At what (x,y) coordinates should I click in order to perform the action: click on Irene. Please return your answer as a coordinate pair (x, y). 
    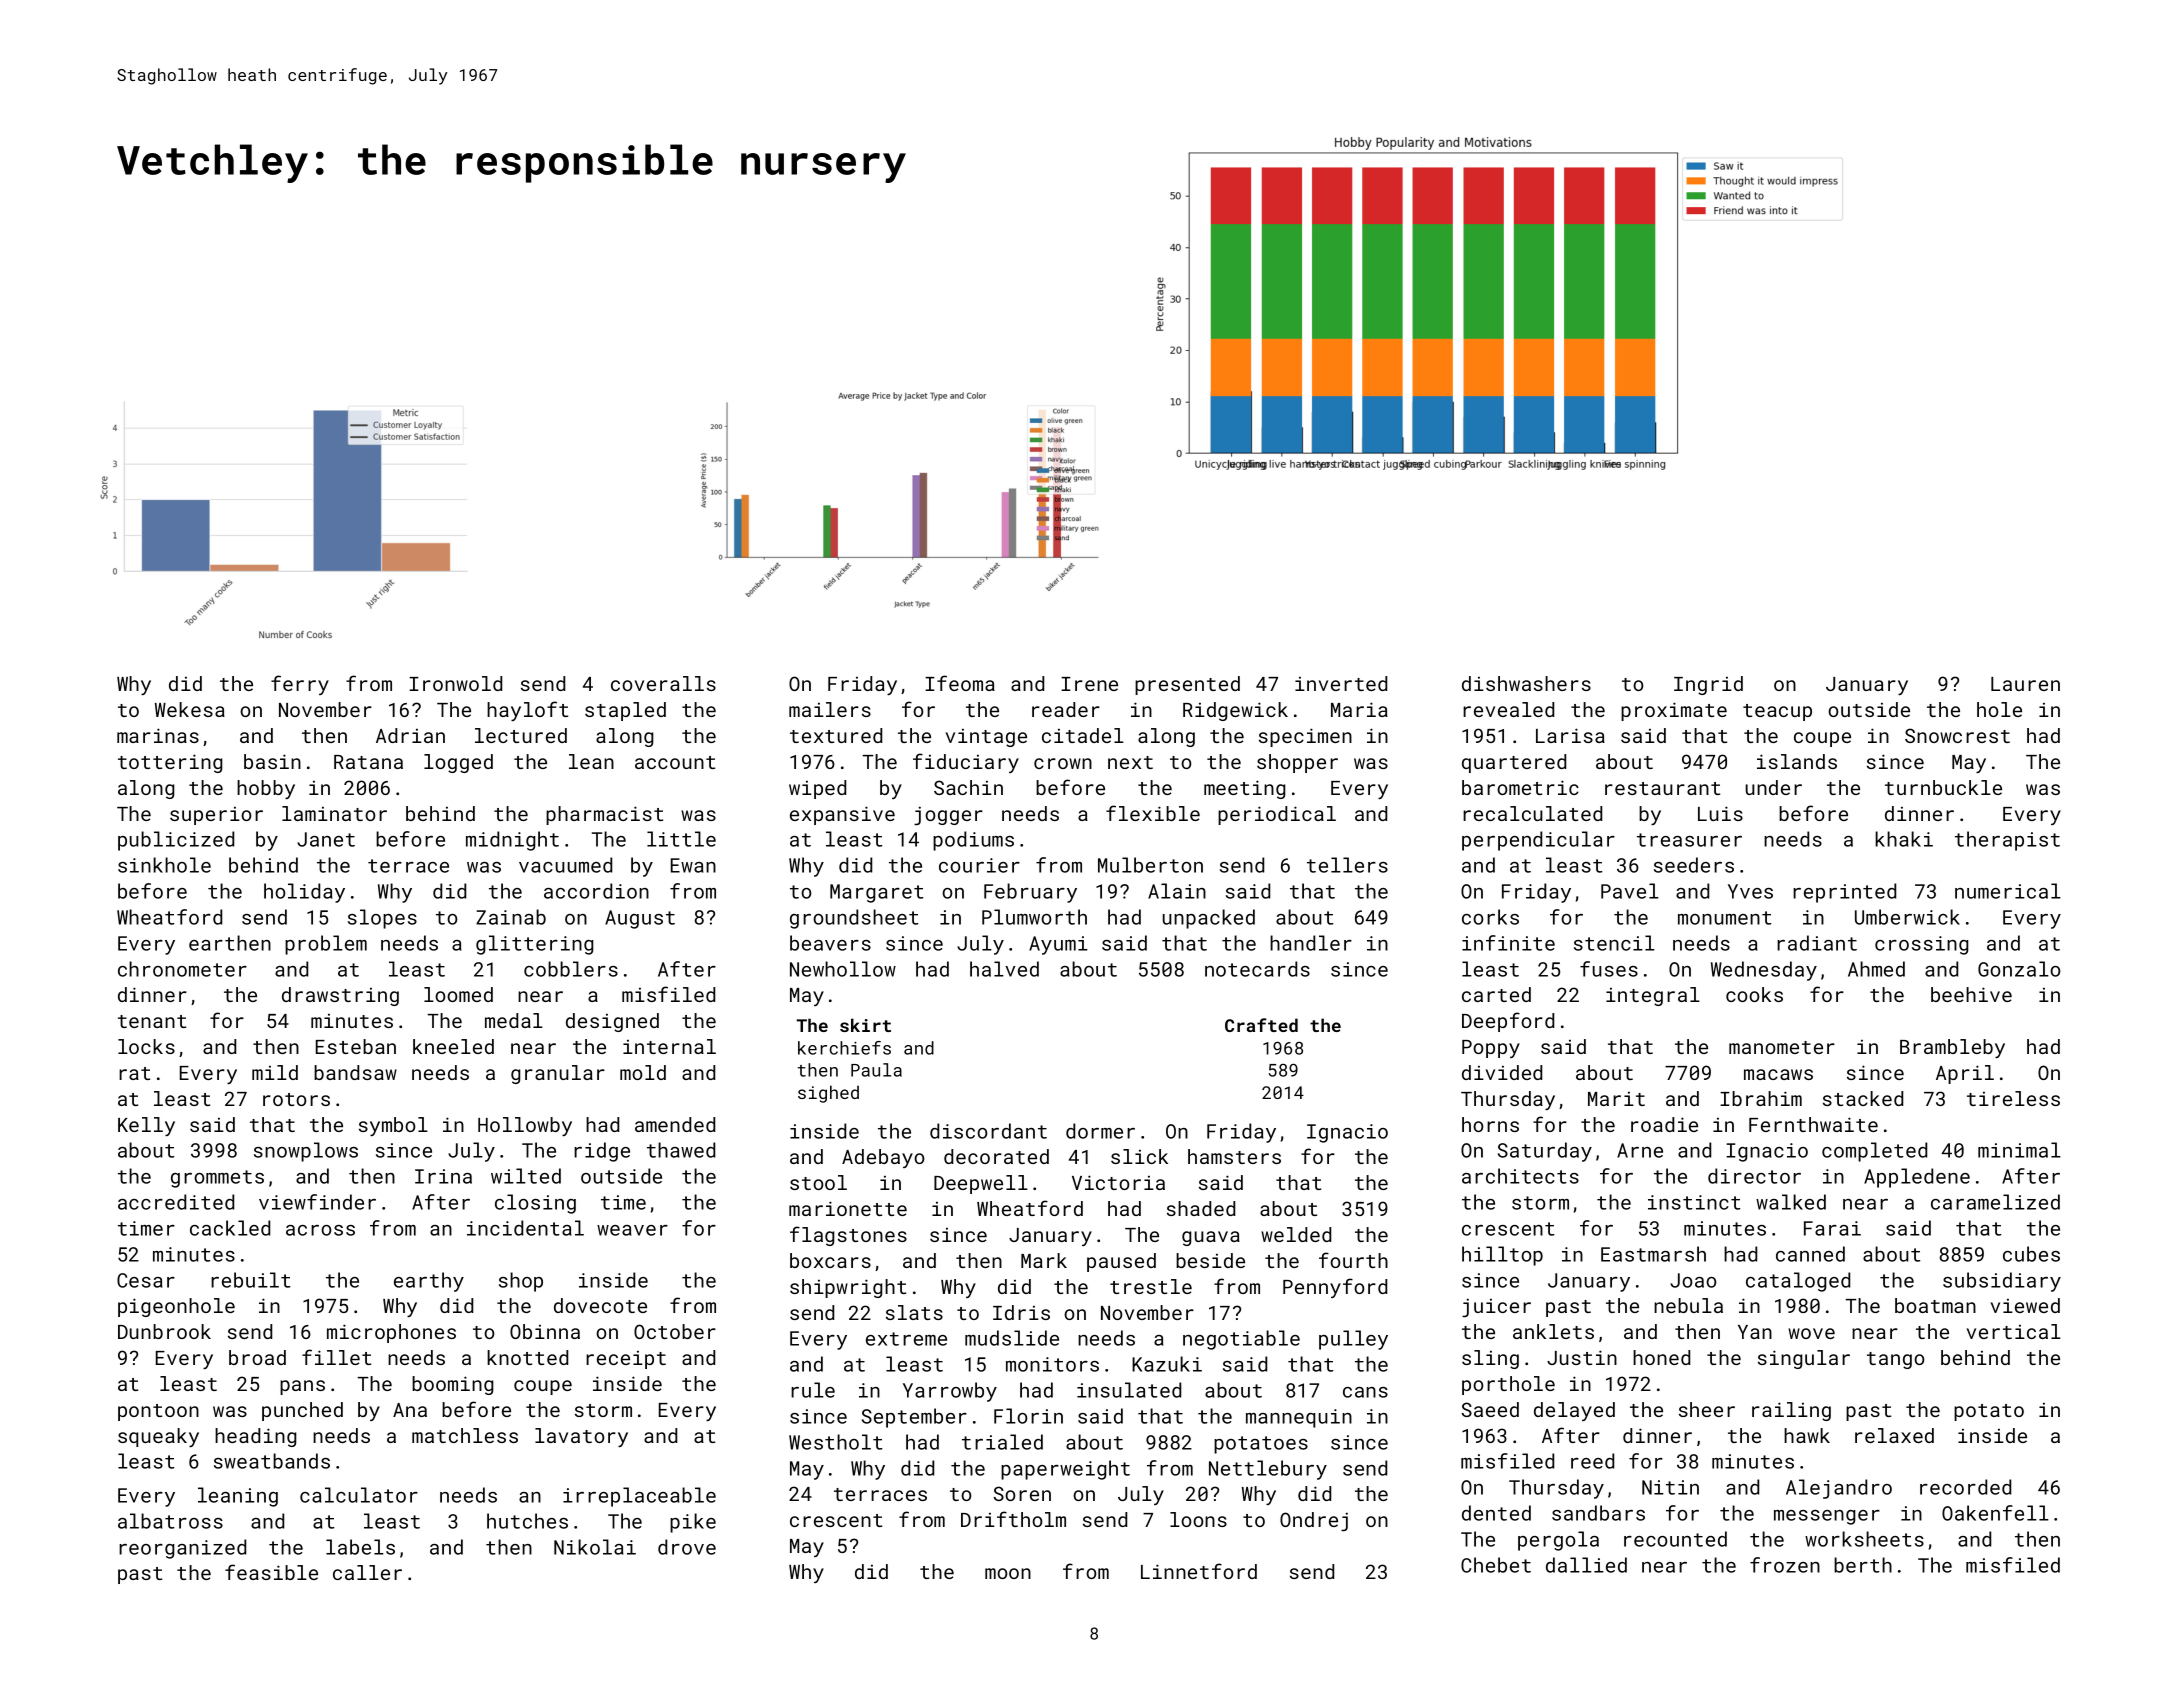
    Looking at the image, I should click on (1089, 684).
